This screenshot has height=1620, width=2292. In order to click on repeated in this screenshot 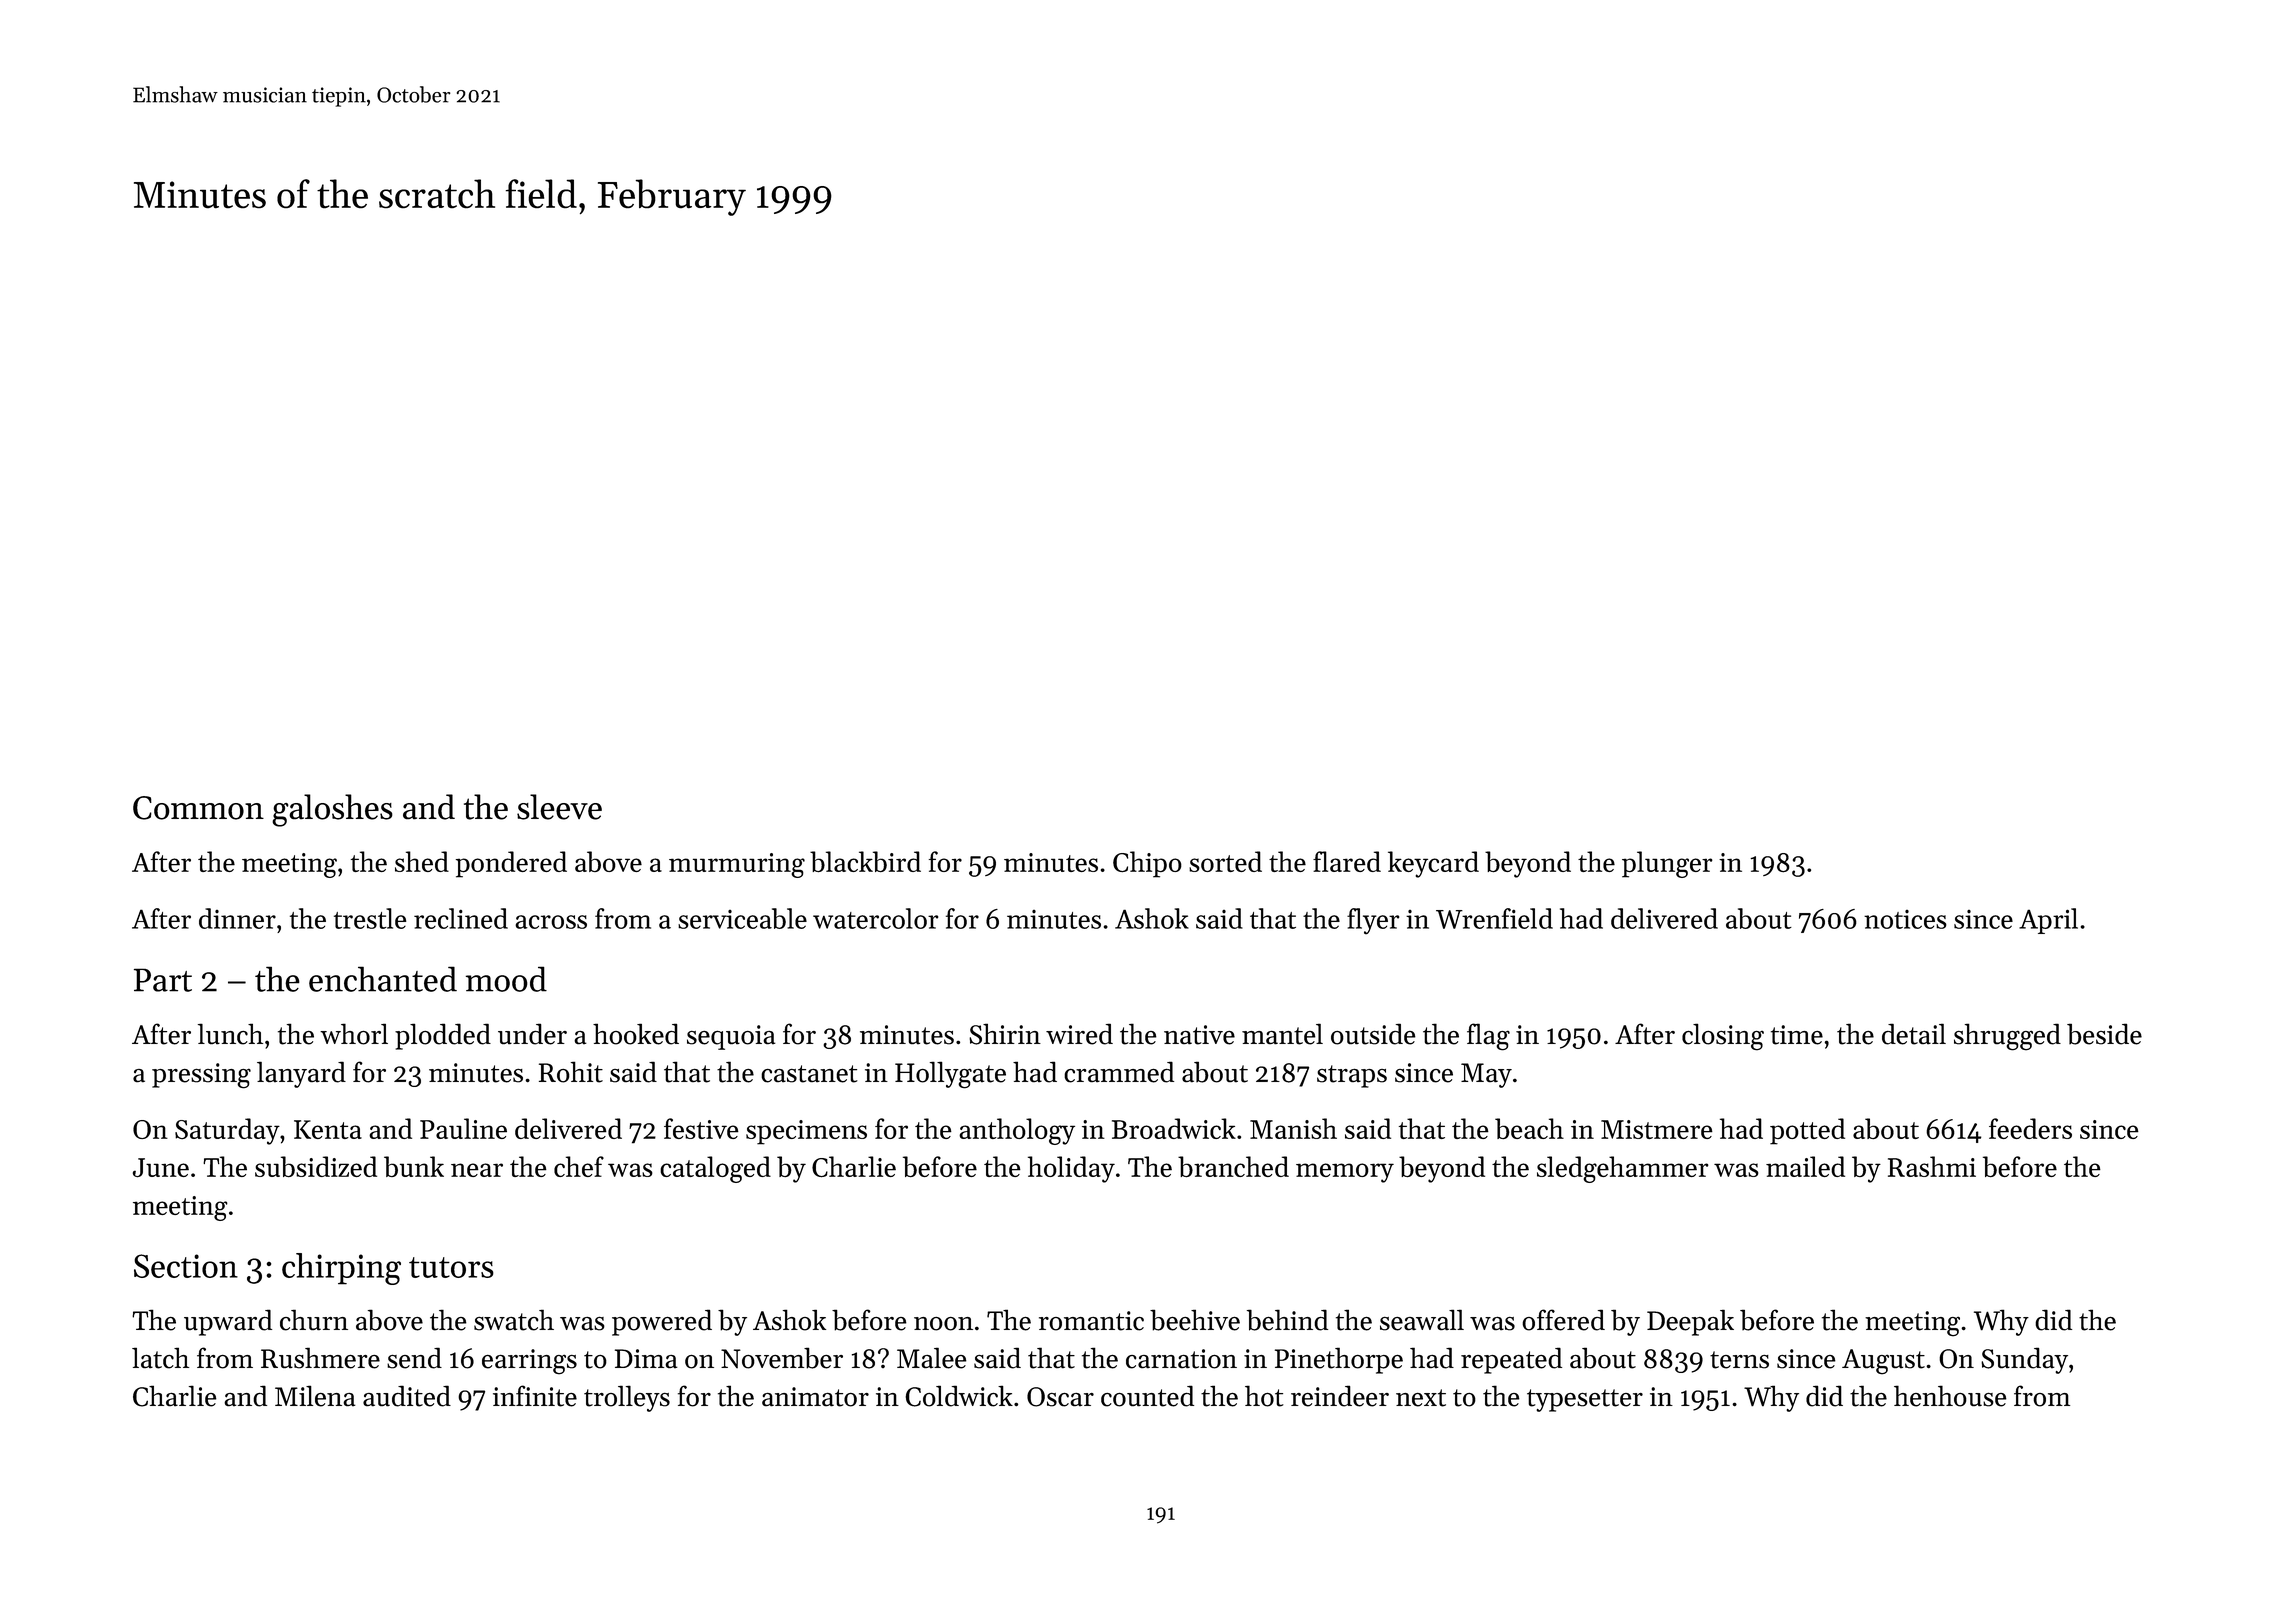, I will do `click(1511, 1360)`.
